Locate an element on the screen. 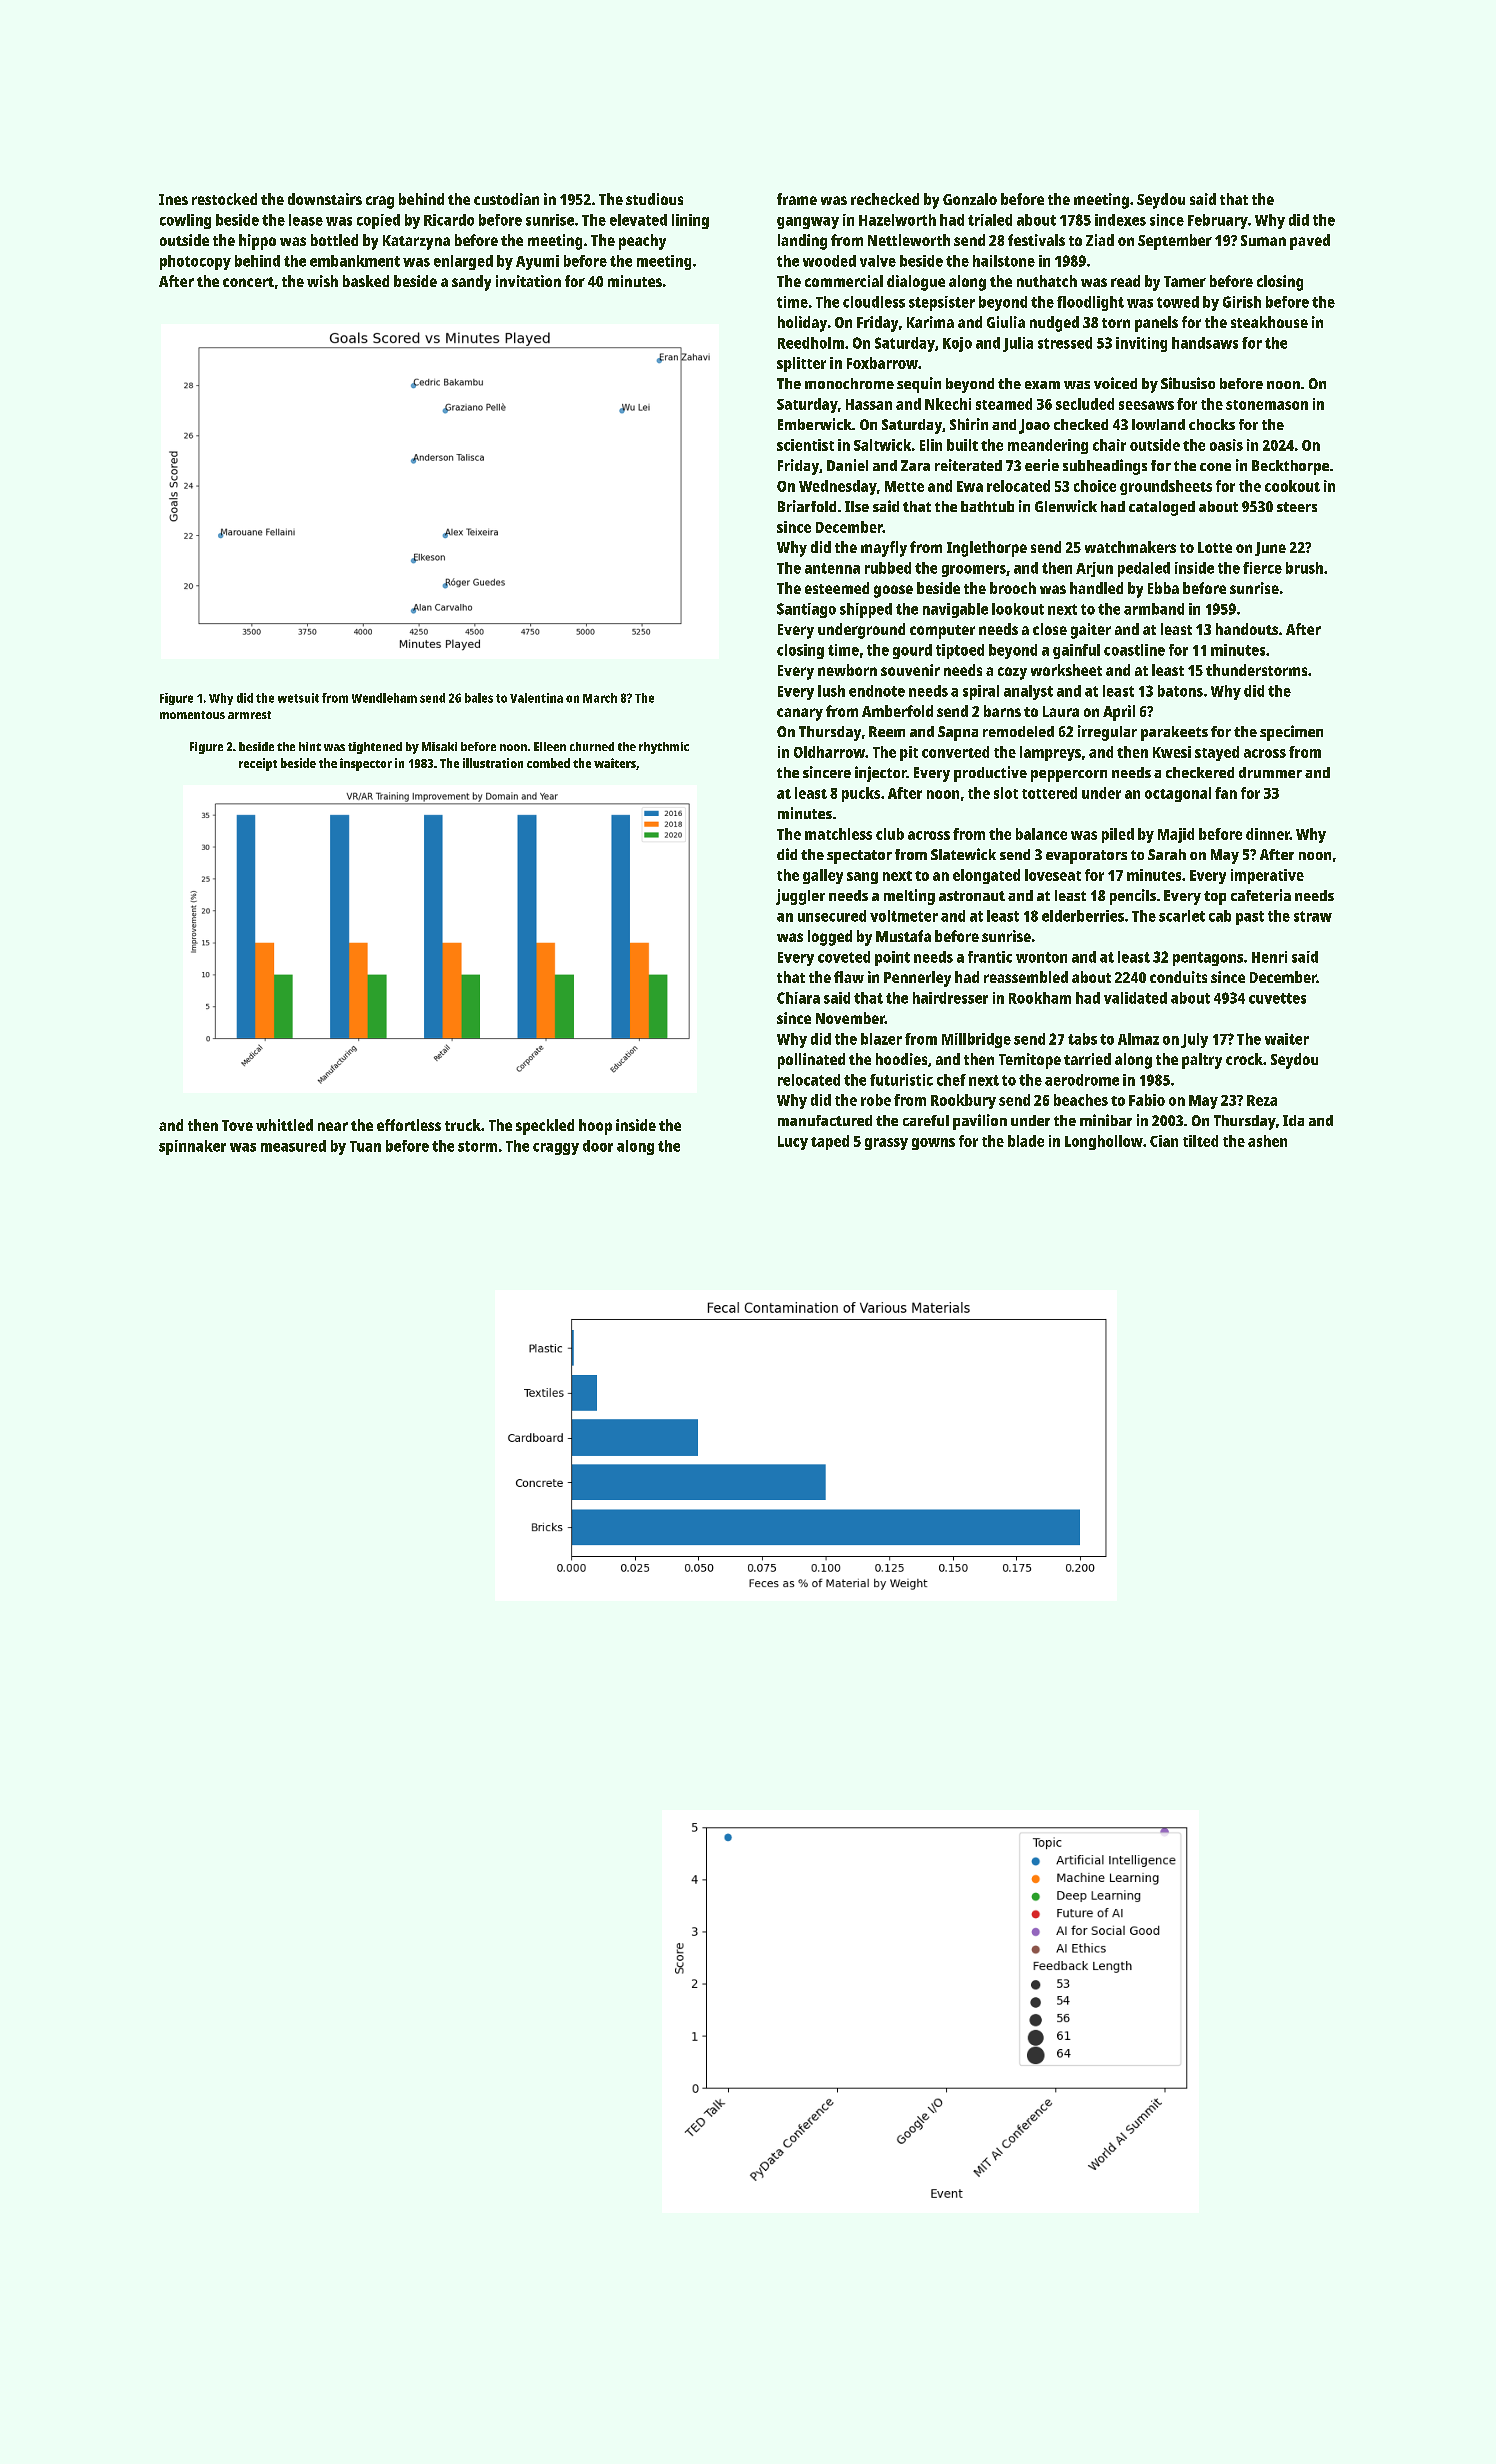 The height and width of the screenshot is (2464, 1496). effortless is located at coordinates (409, 1125).
